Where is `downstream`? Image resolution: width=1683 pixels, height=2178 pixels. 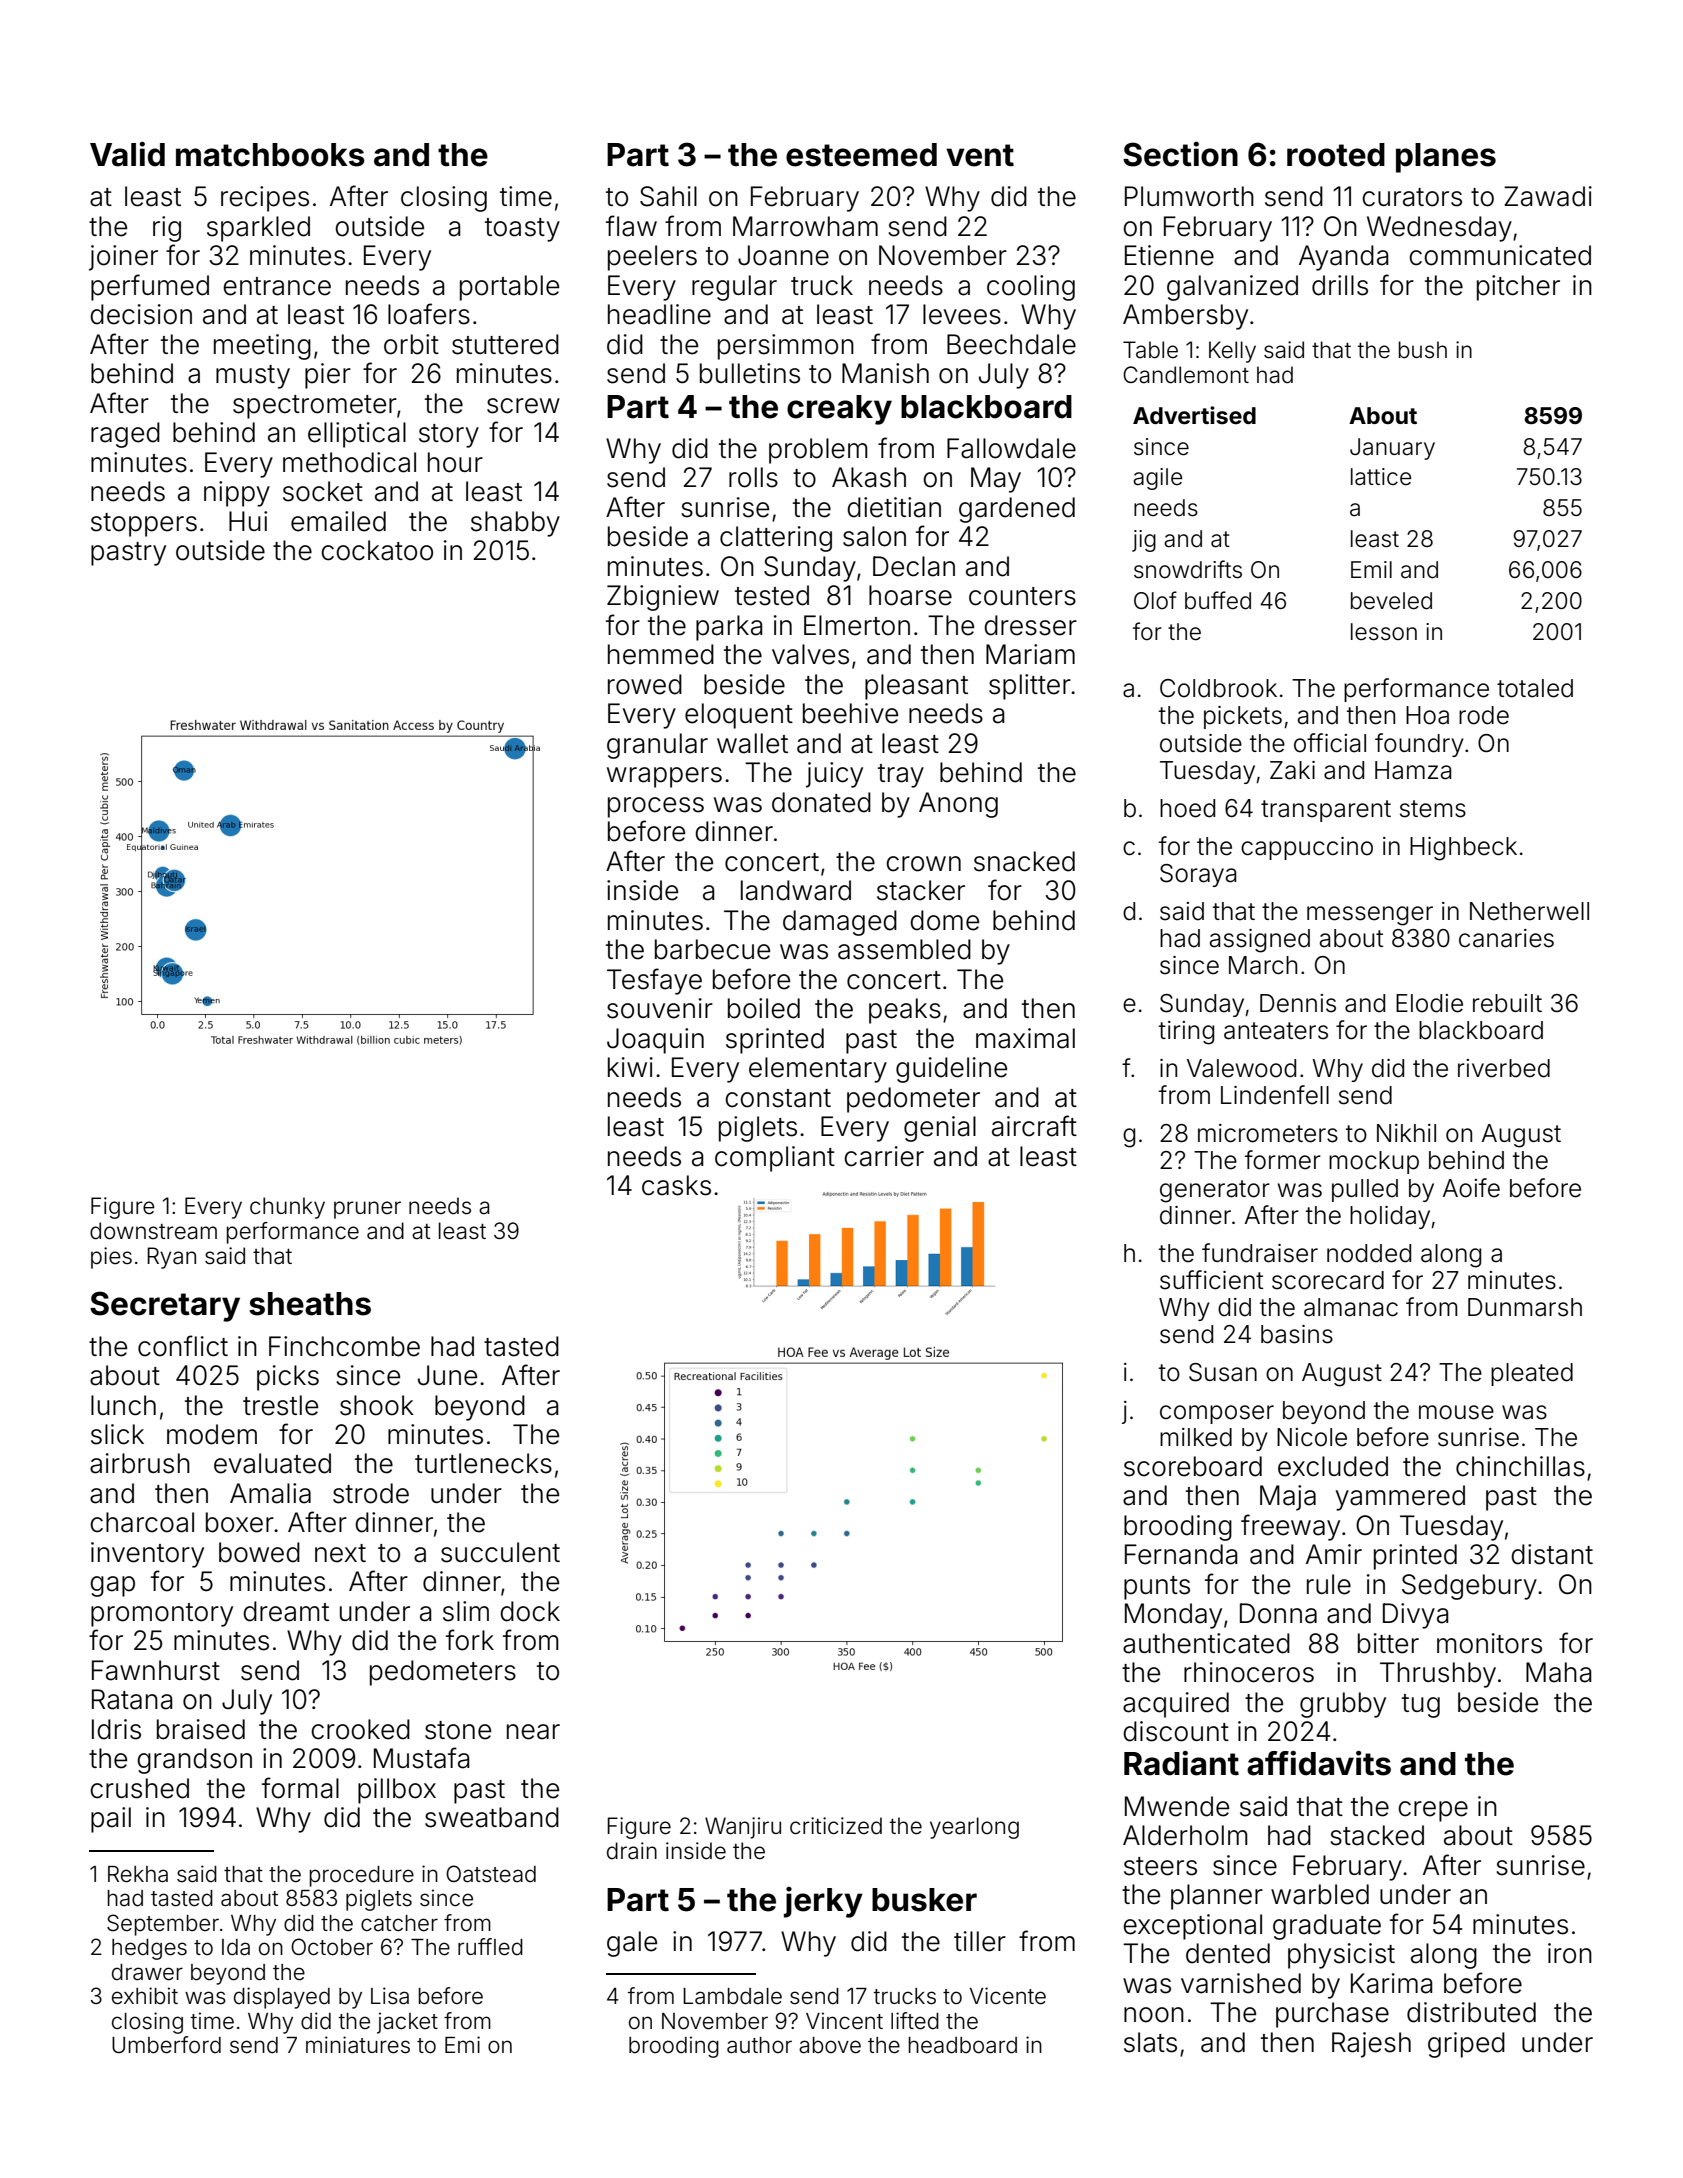
downstream is located at coordinates (153, 1231).
